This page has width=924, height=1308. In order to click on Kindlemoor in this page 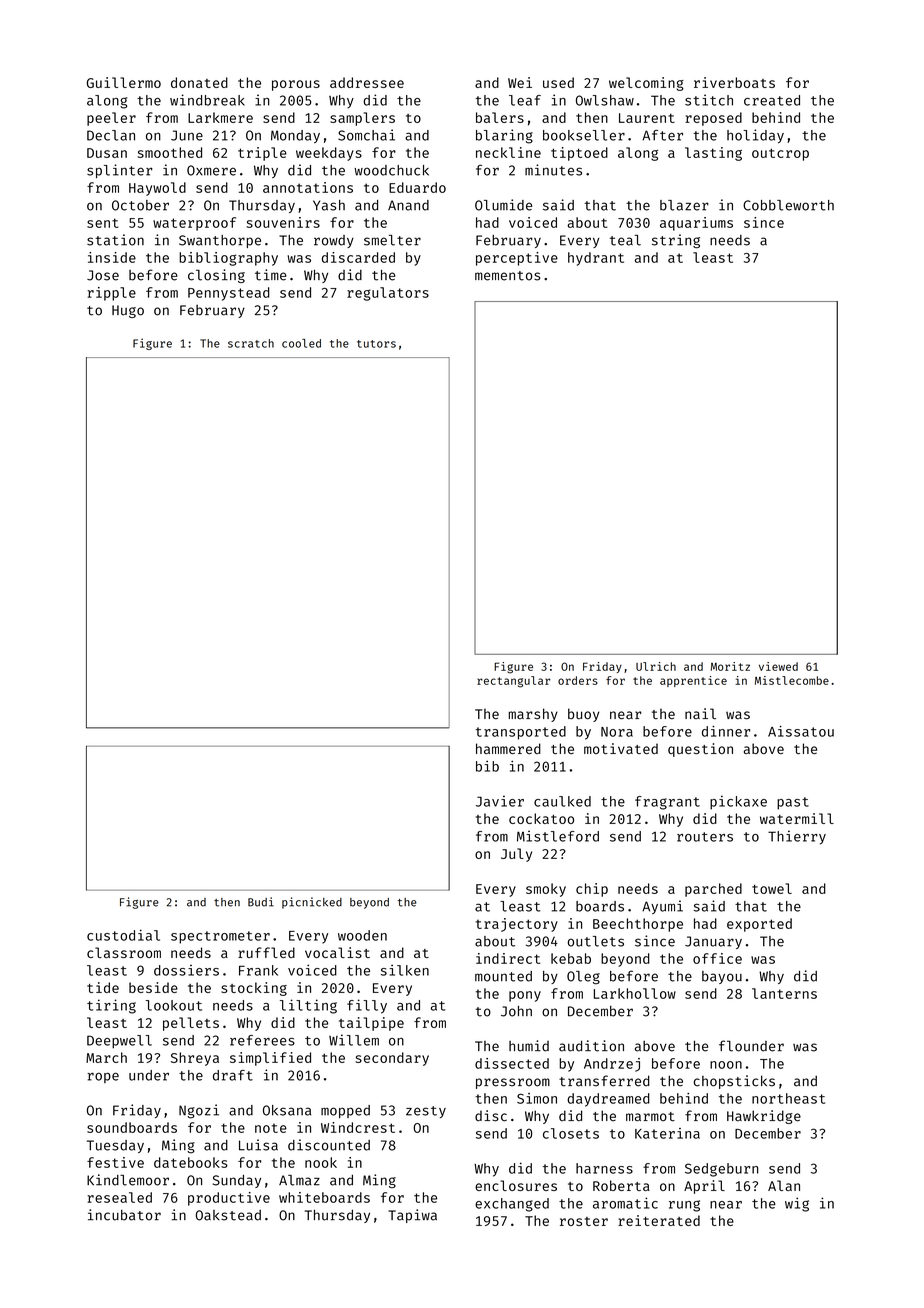, I will do `click(128, 1180)`.
